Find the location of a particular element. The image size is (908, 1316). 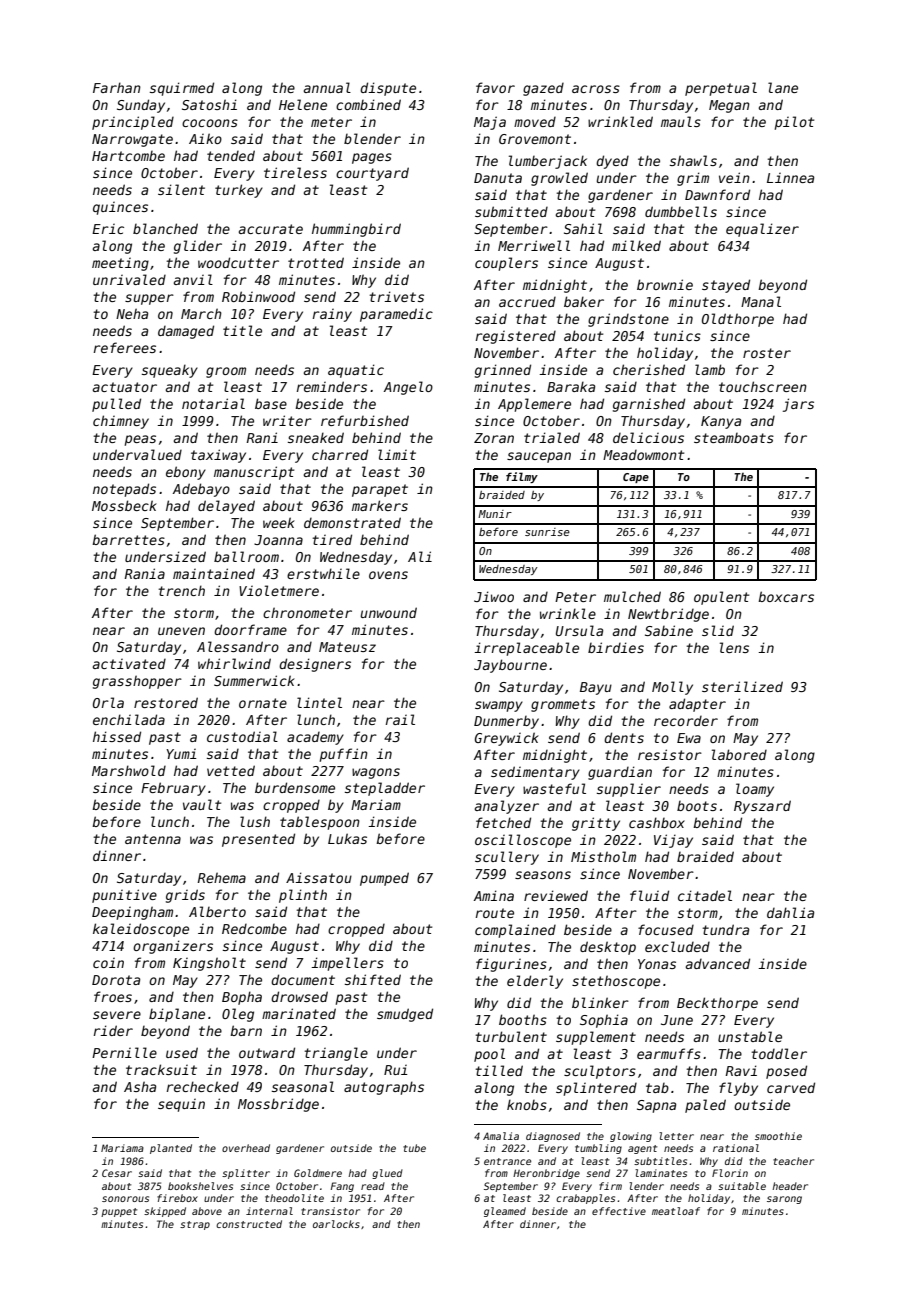

Manal is located at coordinates (761, 301).
